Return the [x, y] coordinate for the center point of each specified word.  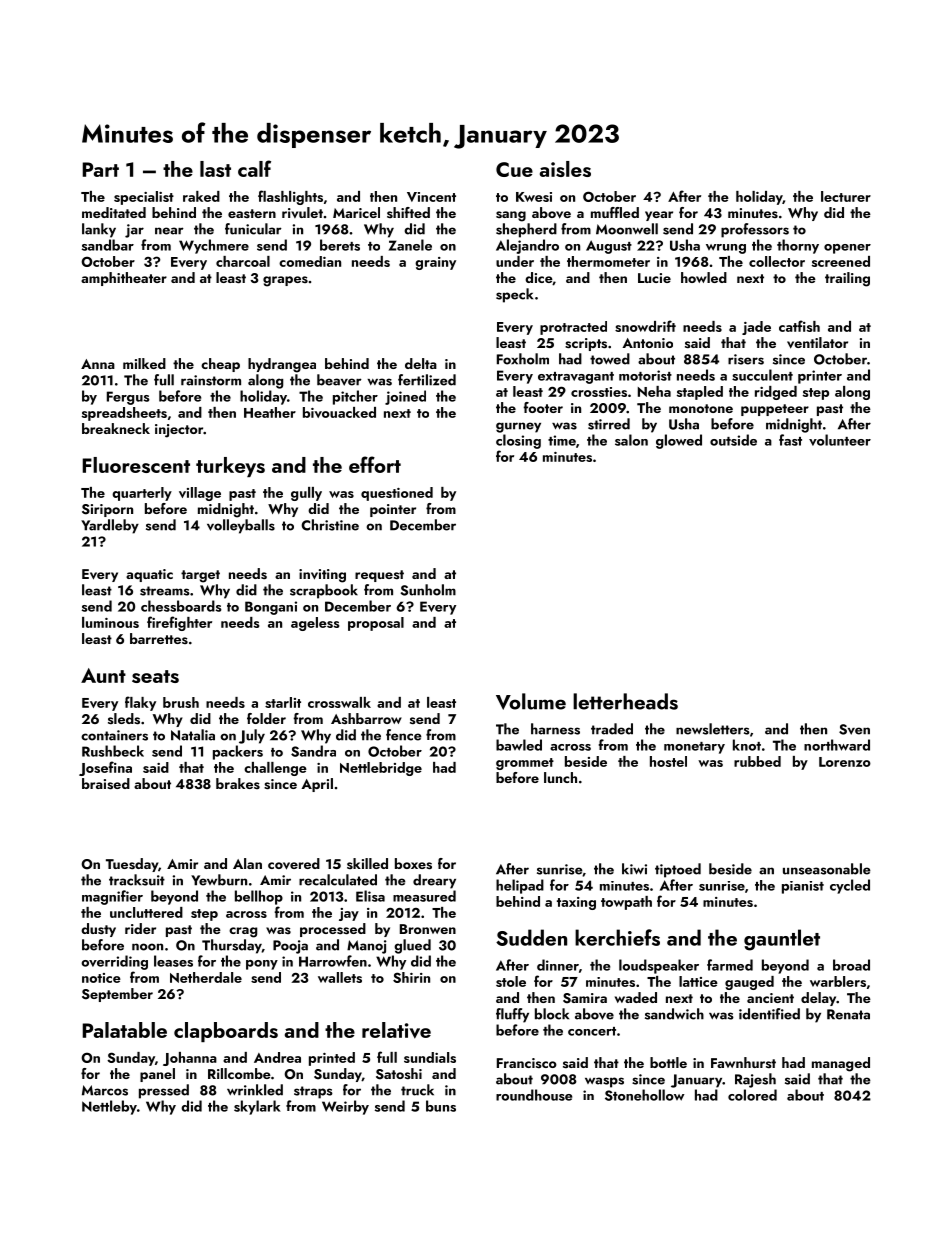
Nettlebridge [381, 769]
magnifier [112, 897]
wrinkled [255, 1090]
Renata [848, 1014]
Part [100, 169]
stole [511, 981]
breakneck [116, 428]
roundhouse [534, 1095]
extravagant [576, 378]
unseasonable [827, 869]
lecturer [846, 196]
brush [181, 702]
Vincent [431, 197]
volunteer [840, 440]
